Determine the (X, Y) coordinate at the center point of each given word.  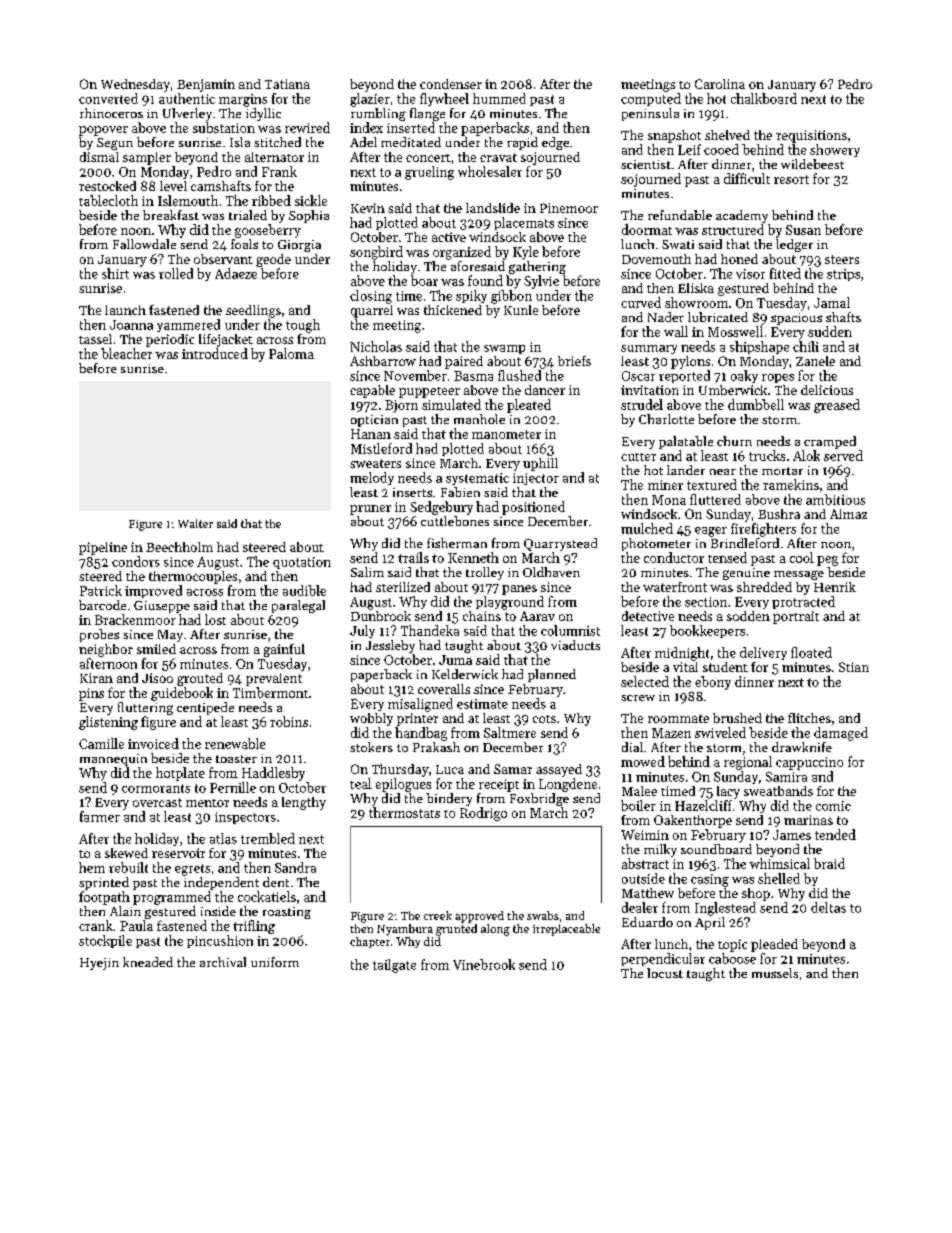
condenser (451, 84)
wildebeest (812, 164)
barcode (102, 605)
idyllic (263, 114)
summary (649, 349)
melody (372, 478)
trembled (268, 838)
